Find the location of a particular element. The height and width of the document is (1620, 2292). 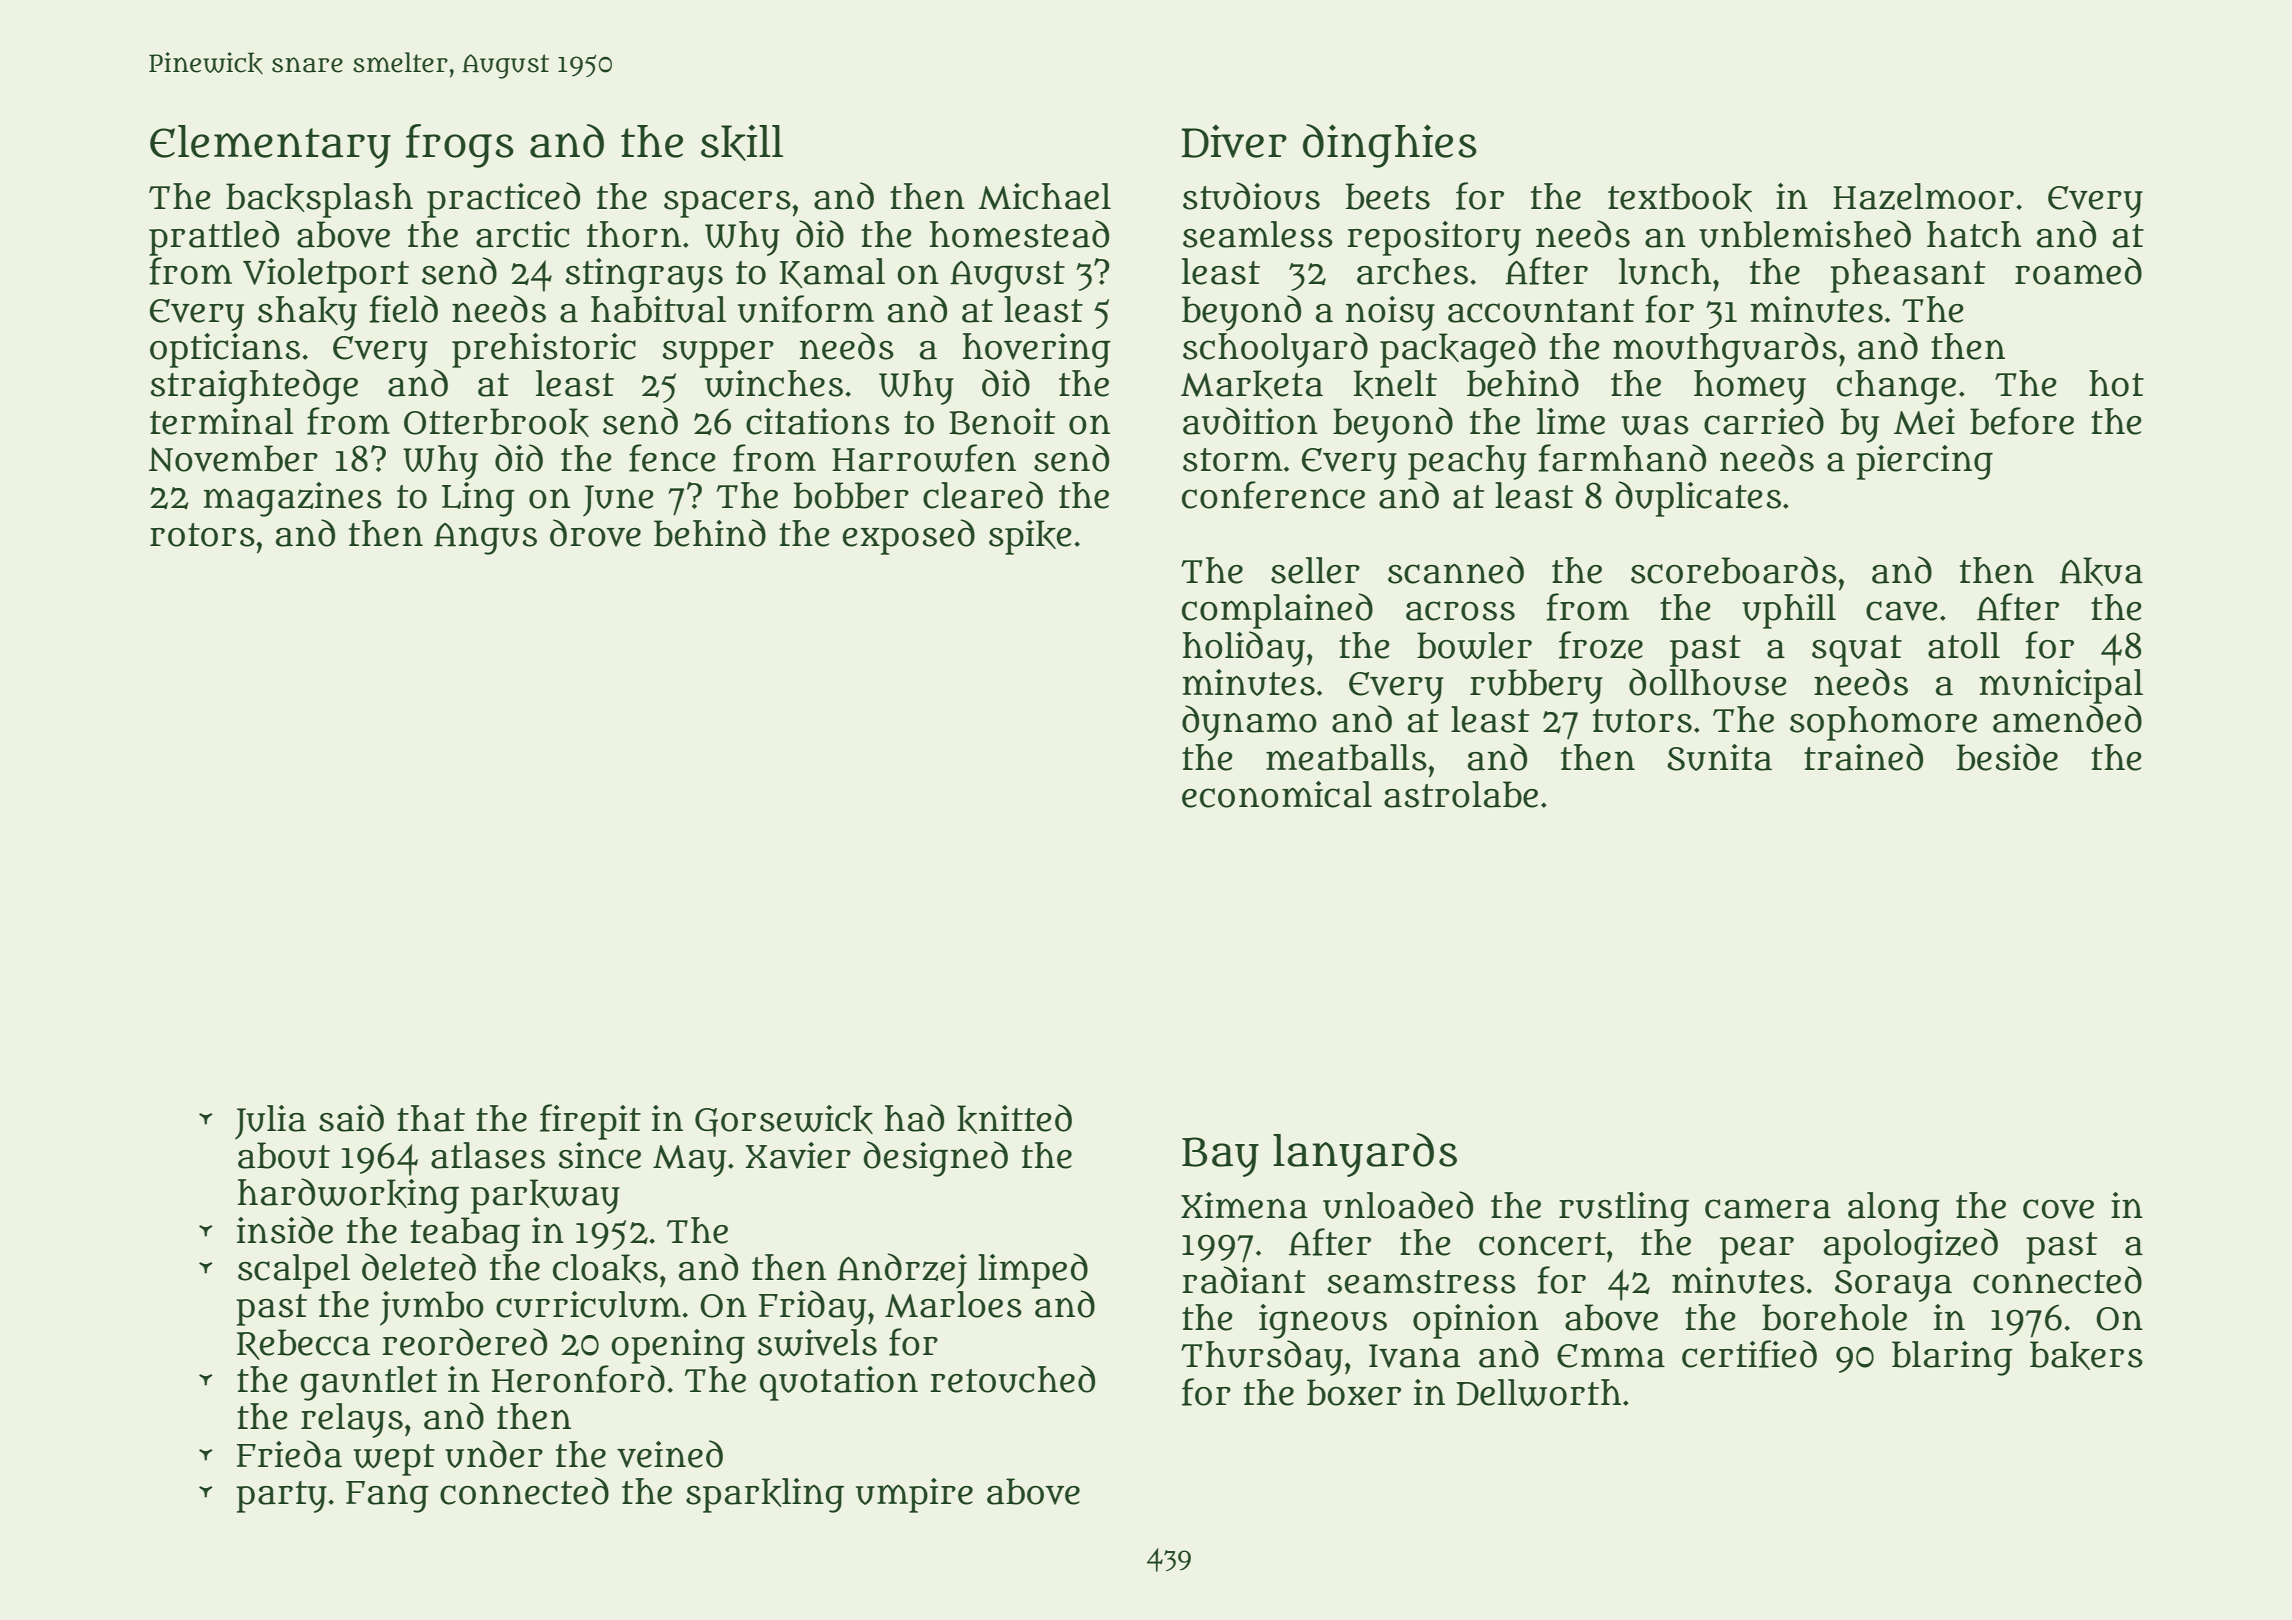

field is located at coordinates (403, 309).
